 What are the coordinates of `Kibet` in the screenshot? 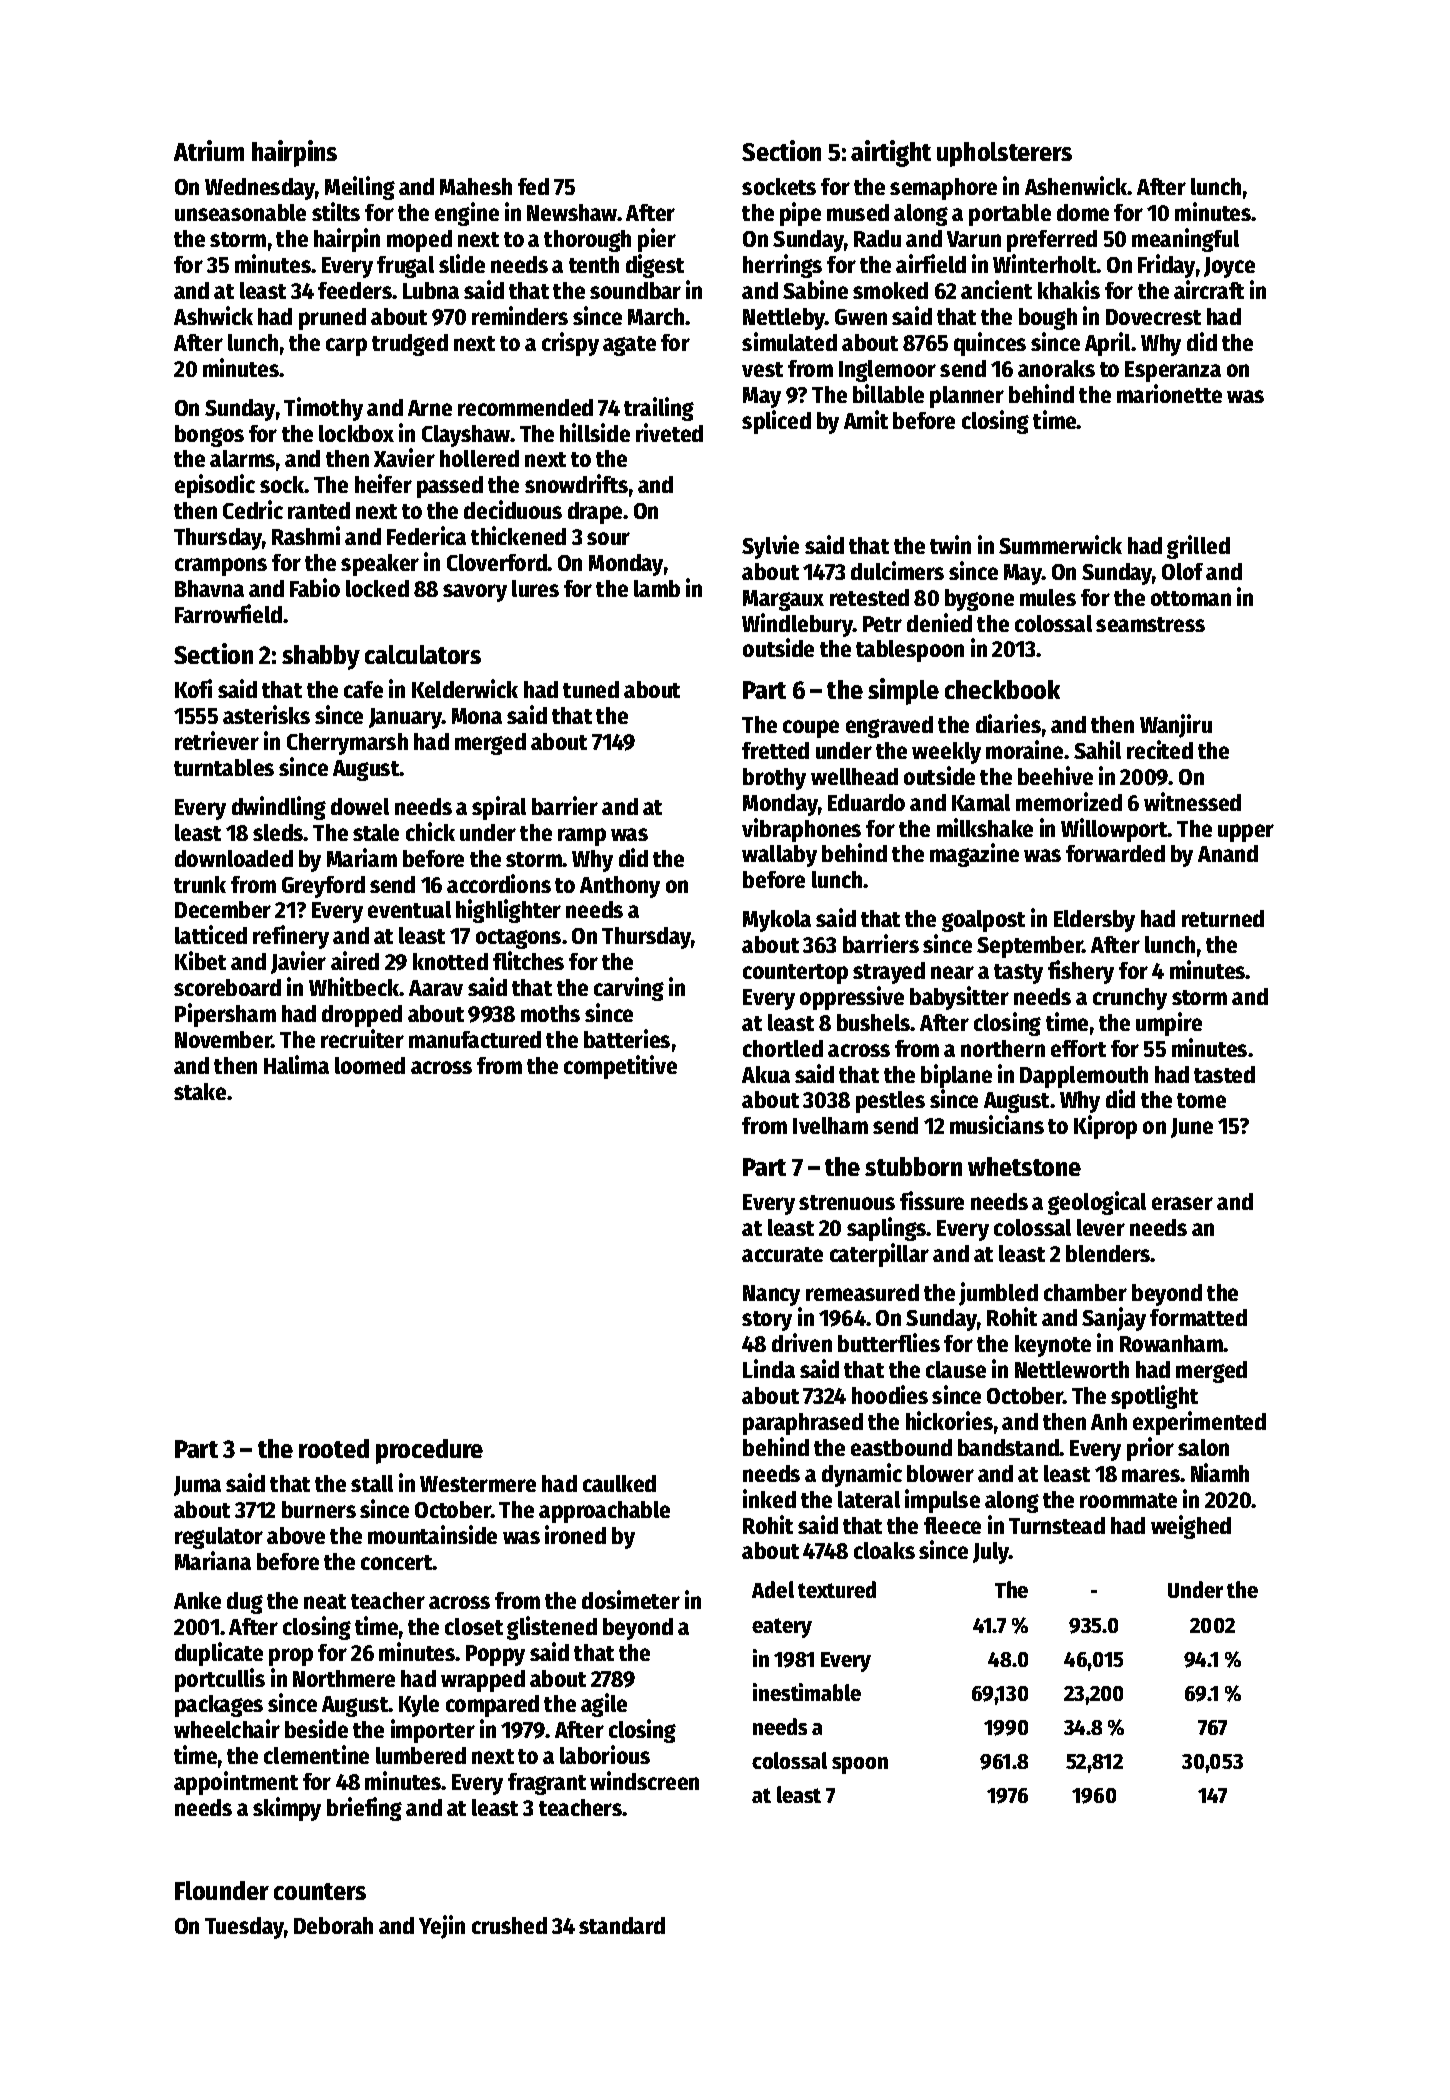 It's located at (200, 960).
